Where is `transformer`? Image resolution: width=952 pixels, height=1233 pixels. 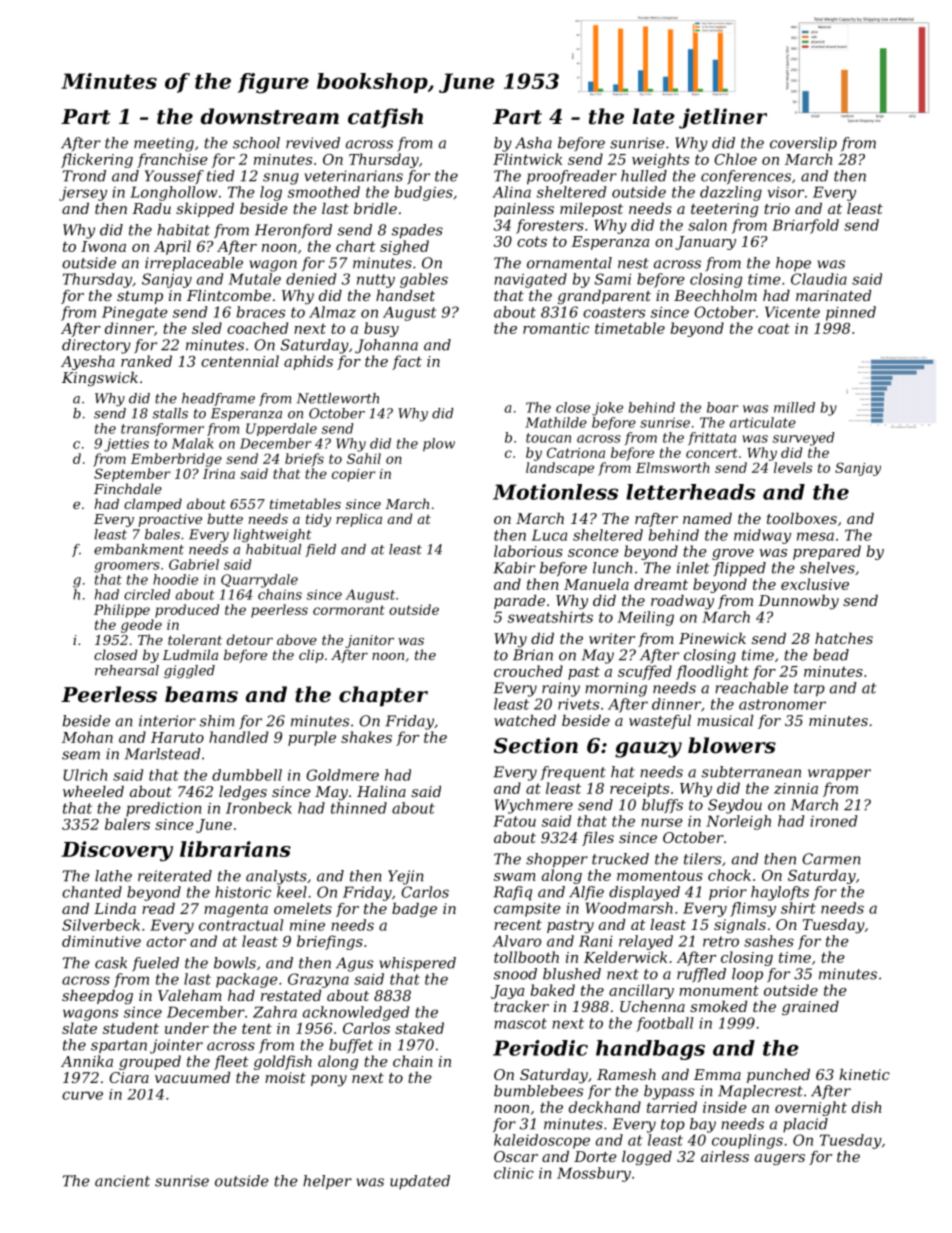
transformer is located at coordinates (162, 429).
